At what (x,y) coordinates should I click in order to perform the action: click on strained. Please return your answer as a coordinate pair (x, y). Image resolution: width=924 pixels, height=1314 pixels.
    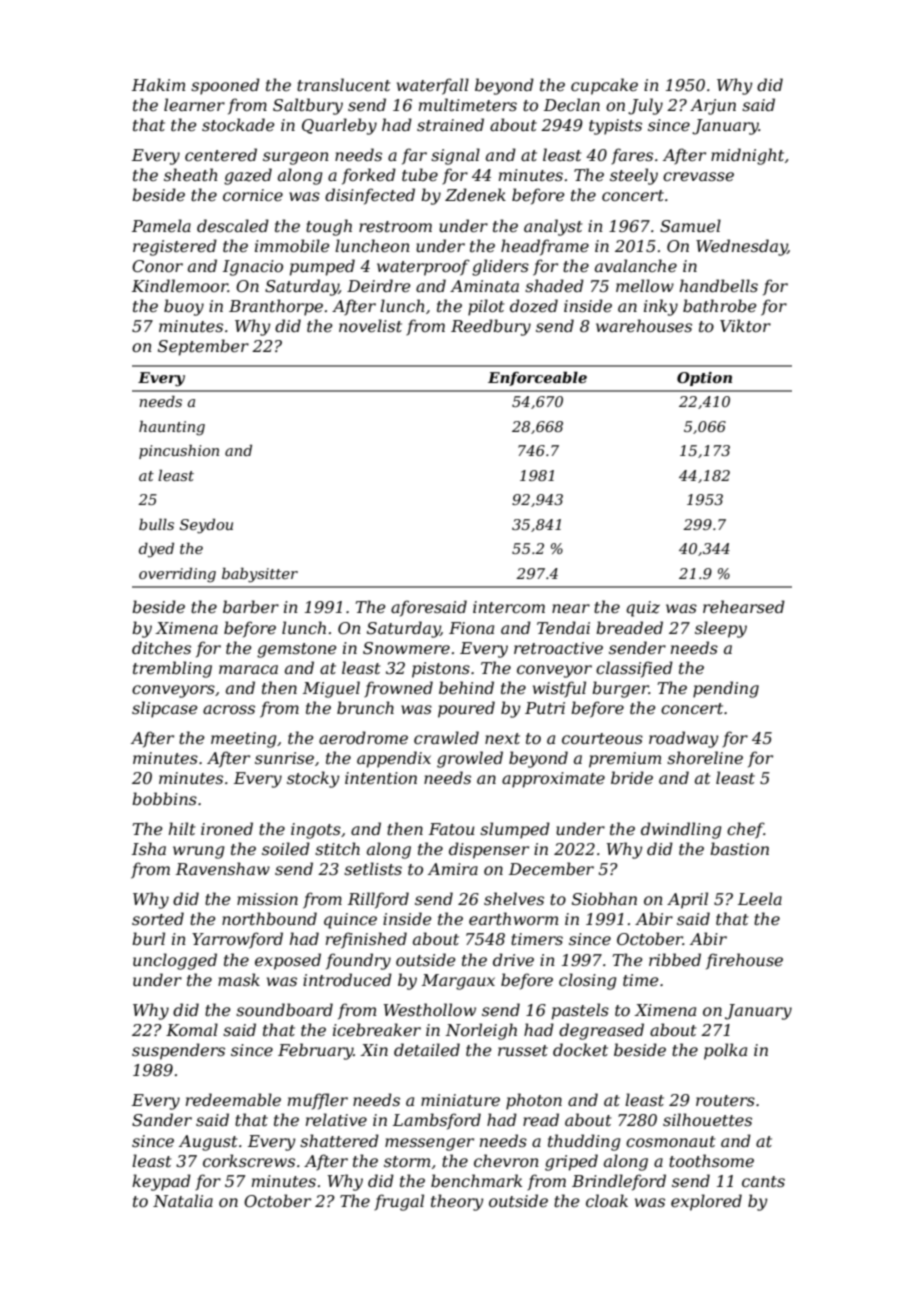
    Looking at the image, I should click on (450, 124).
